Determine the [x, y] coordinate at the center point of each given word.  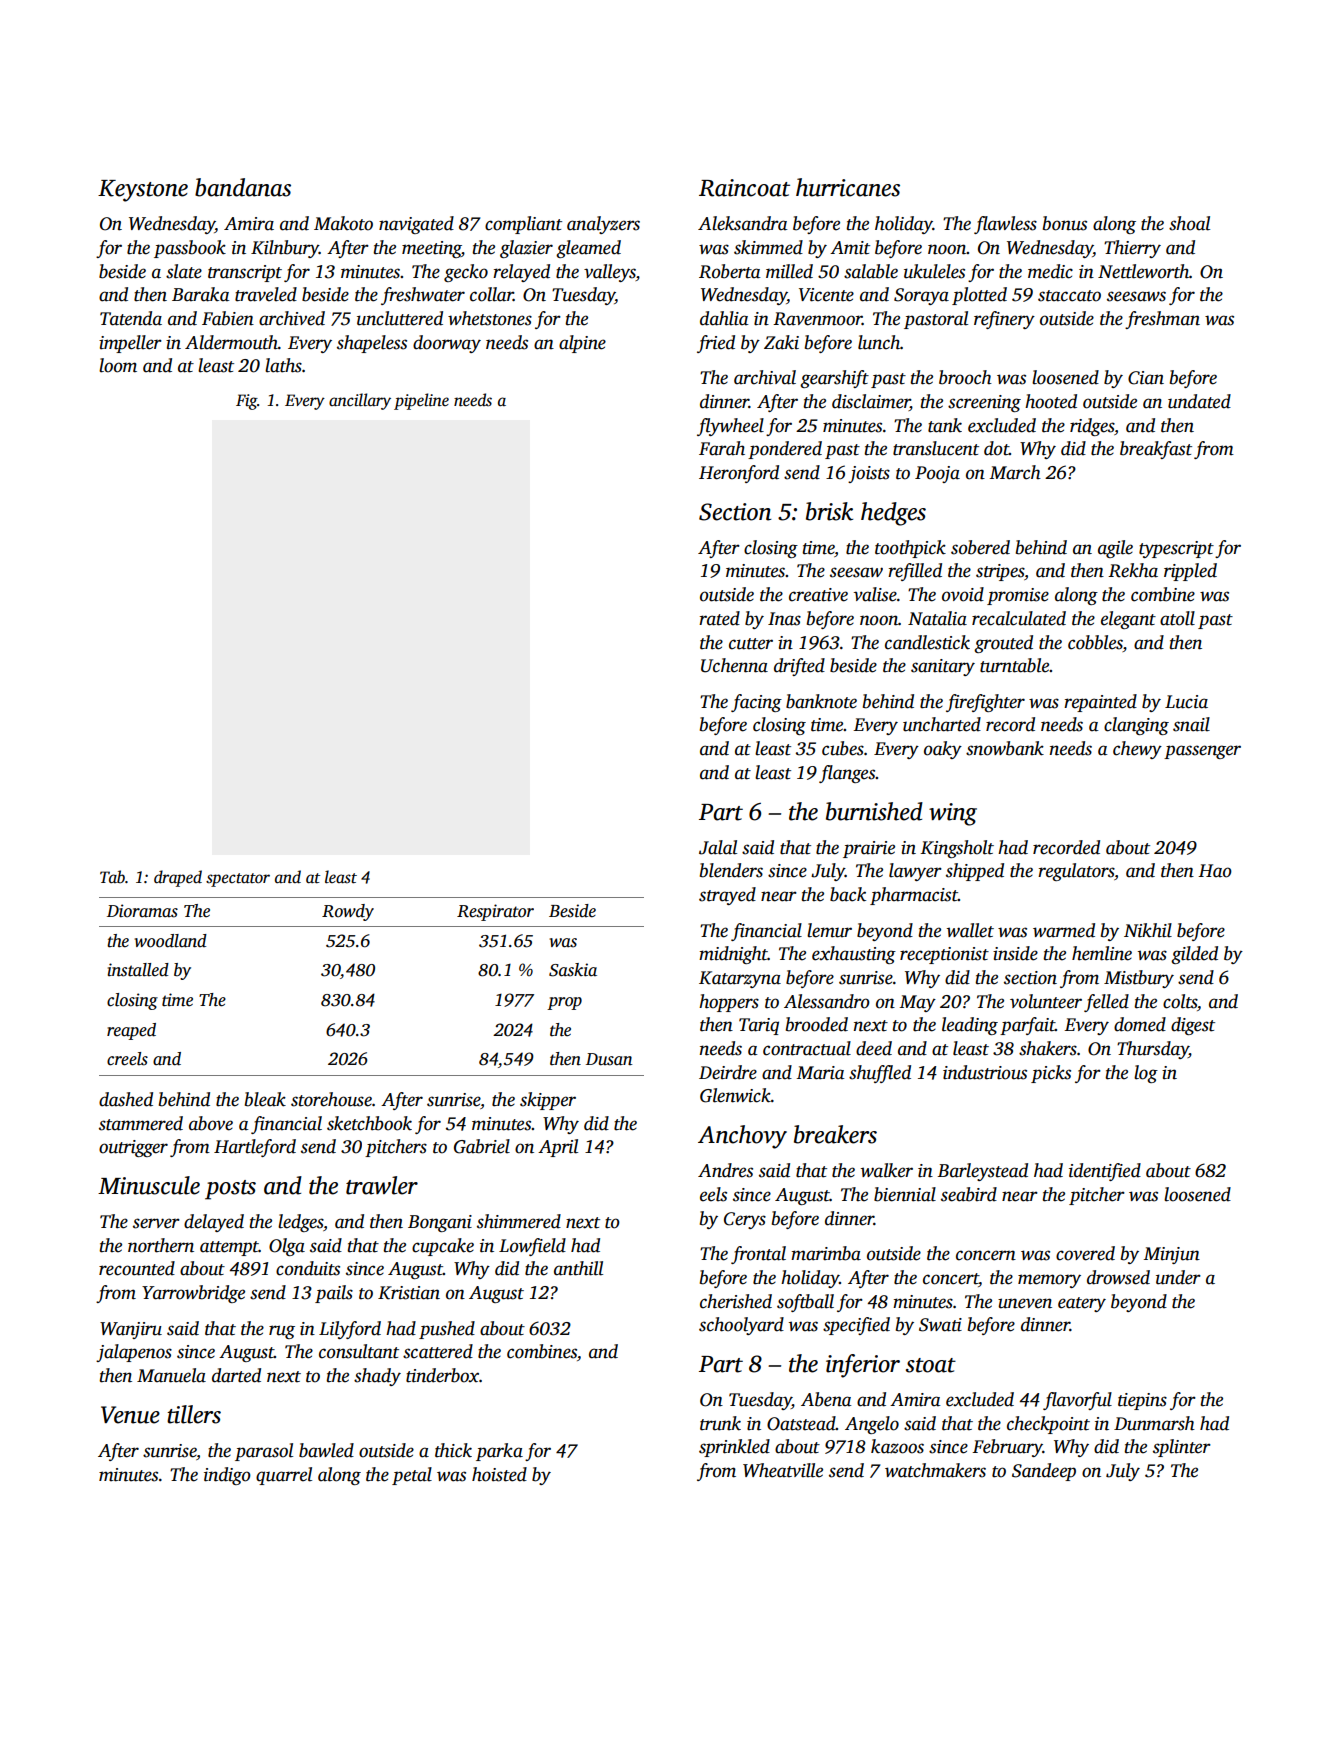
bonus [1065, 223]
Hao [1215, 871]
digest [1193, 1026]
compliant [523, 225]
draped [178, 878]
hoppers [729, 1003]
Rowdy [348, 912]
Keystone [143, 191]
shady [377, 1377]
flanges [847, 774]
